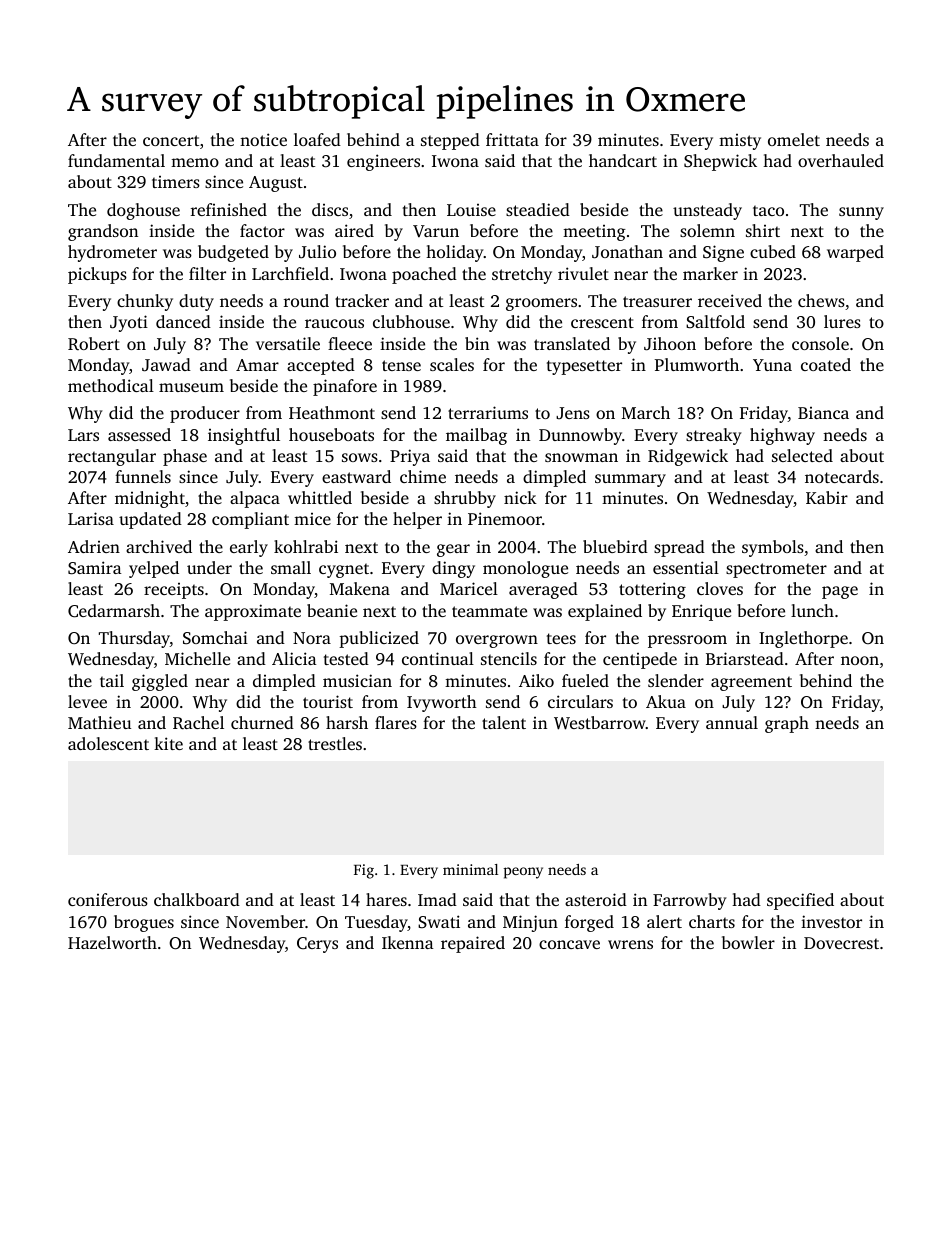 The width and height of the image is (952, 1233). Describe the element at coordinates (150, 520) in the image. I see `updated` at that location.
